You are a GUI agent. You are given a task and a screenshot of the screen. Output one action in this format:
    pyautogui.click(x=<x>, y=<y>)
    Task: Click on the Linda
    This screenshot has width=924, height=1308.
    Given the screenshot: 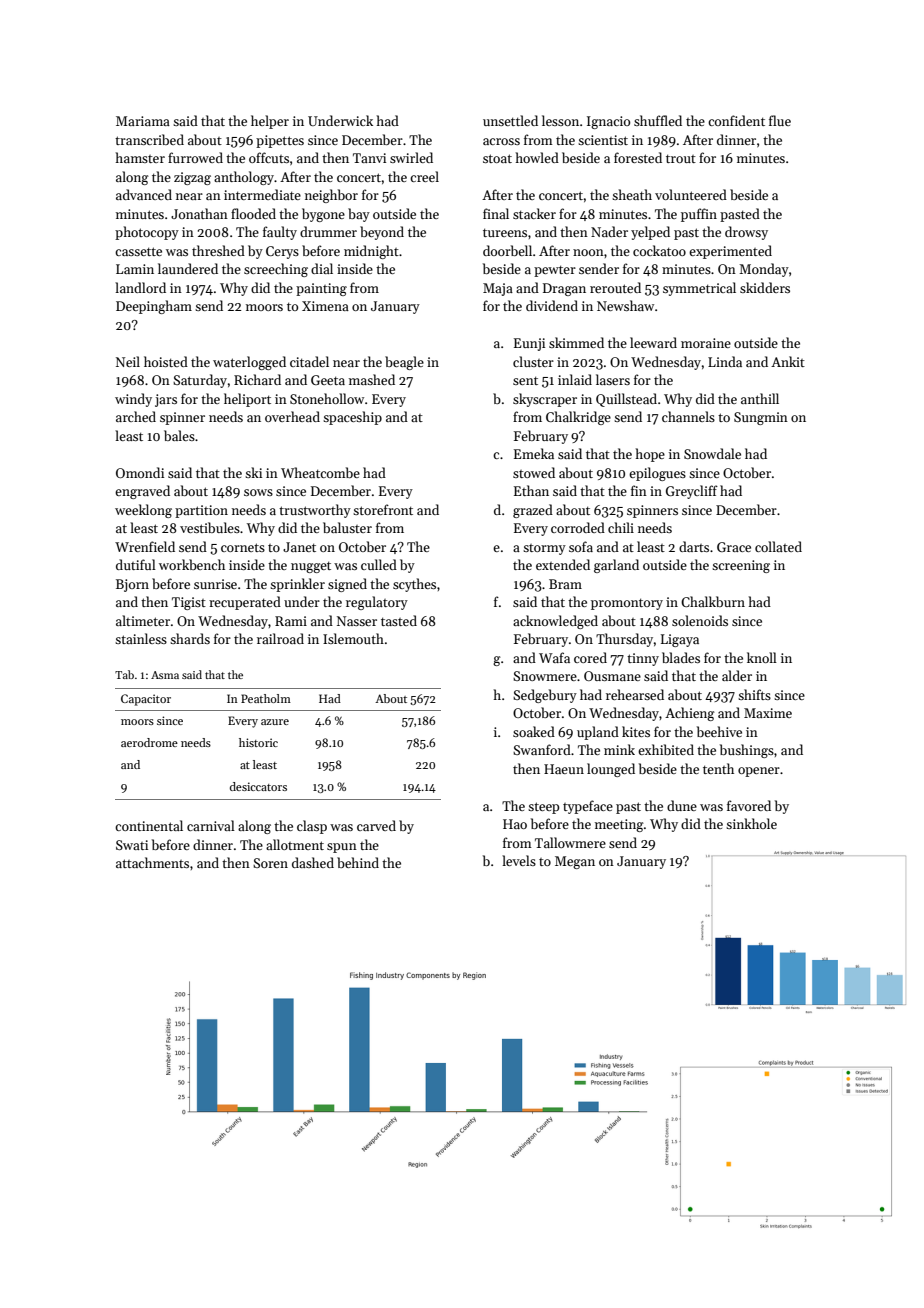 What is the action you would take?
    pyautogui.click(x=725, y=361)
